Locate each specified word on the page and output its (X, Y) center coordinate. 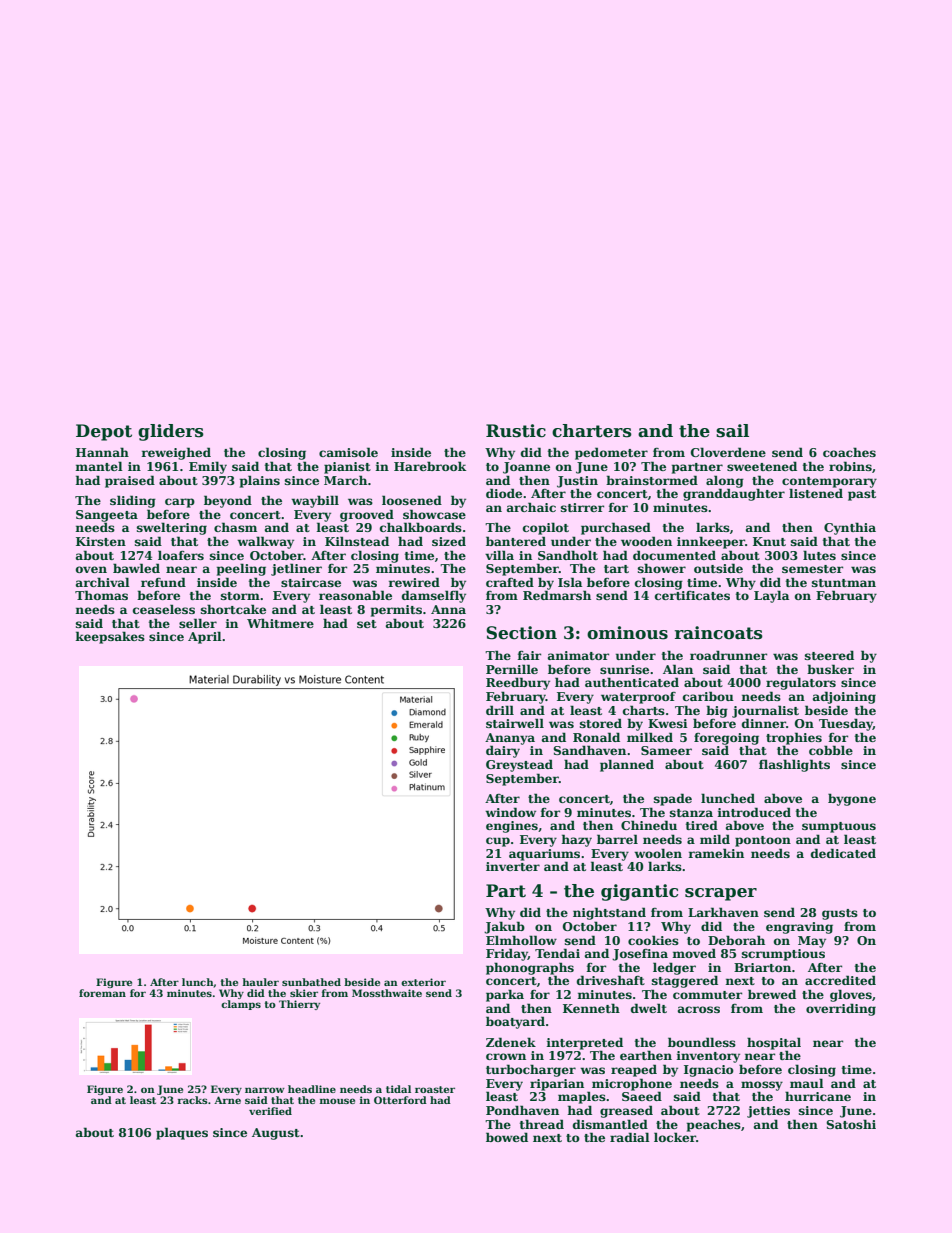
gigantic (639, 892)
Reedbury (518, 683)
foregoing (726, 739)
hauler (260, 982)
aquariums (544, 855)
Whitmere (280, 623)
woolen (658, 853)
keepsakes (110, 637)
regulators (801, 683)
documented (674, 555)
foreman (102, 993)
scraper (721, 894)
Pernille (512, 669)
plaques (182, 1133)
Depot (104, 432)
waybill (315, 501)
